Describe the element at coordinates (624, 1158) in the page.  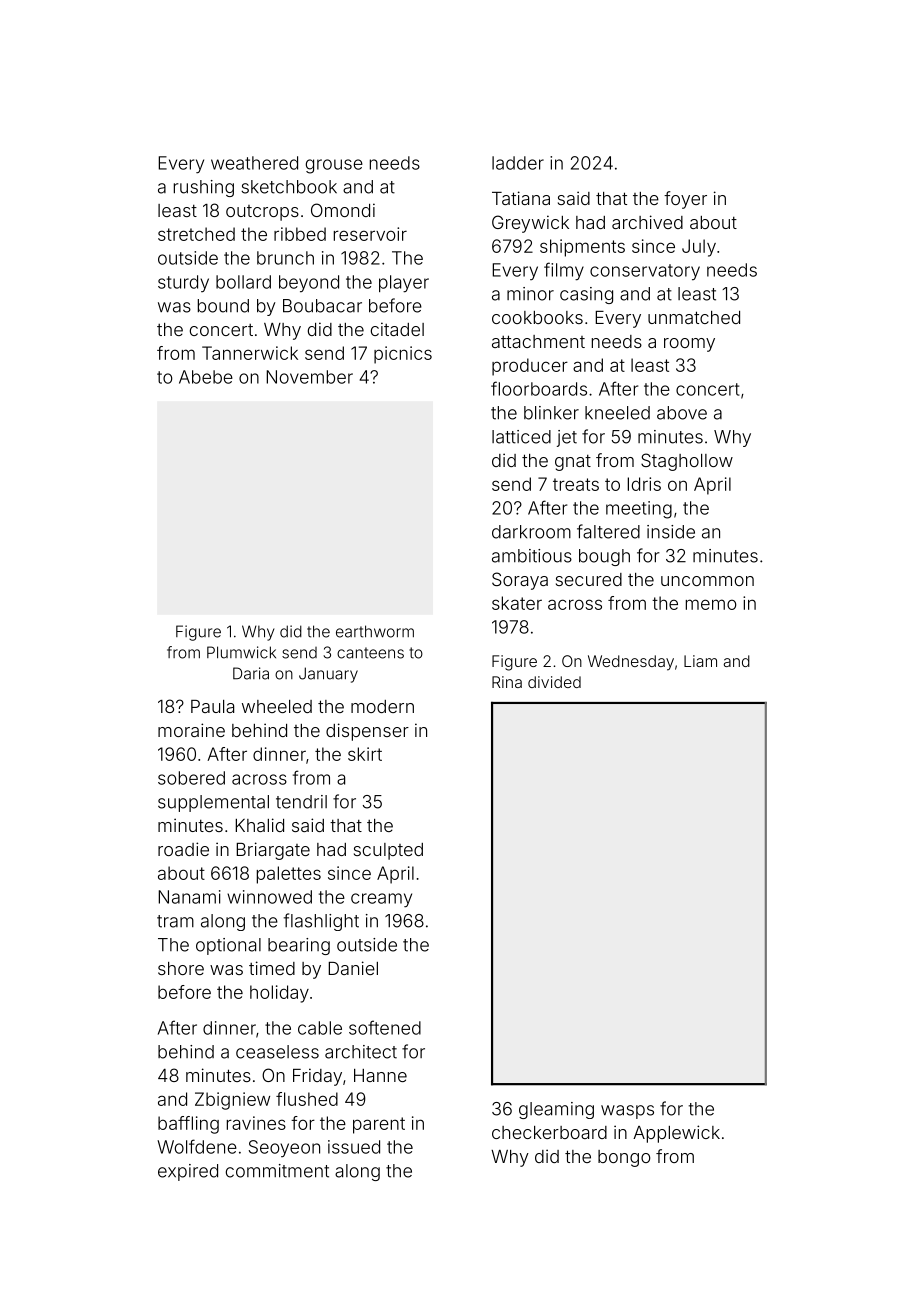
I see `bongo` at that location.
